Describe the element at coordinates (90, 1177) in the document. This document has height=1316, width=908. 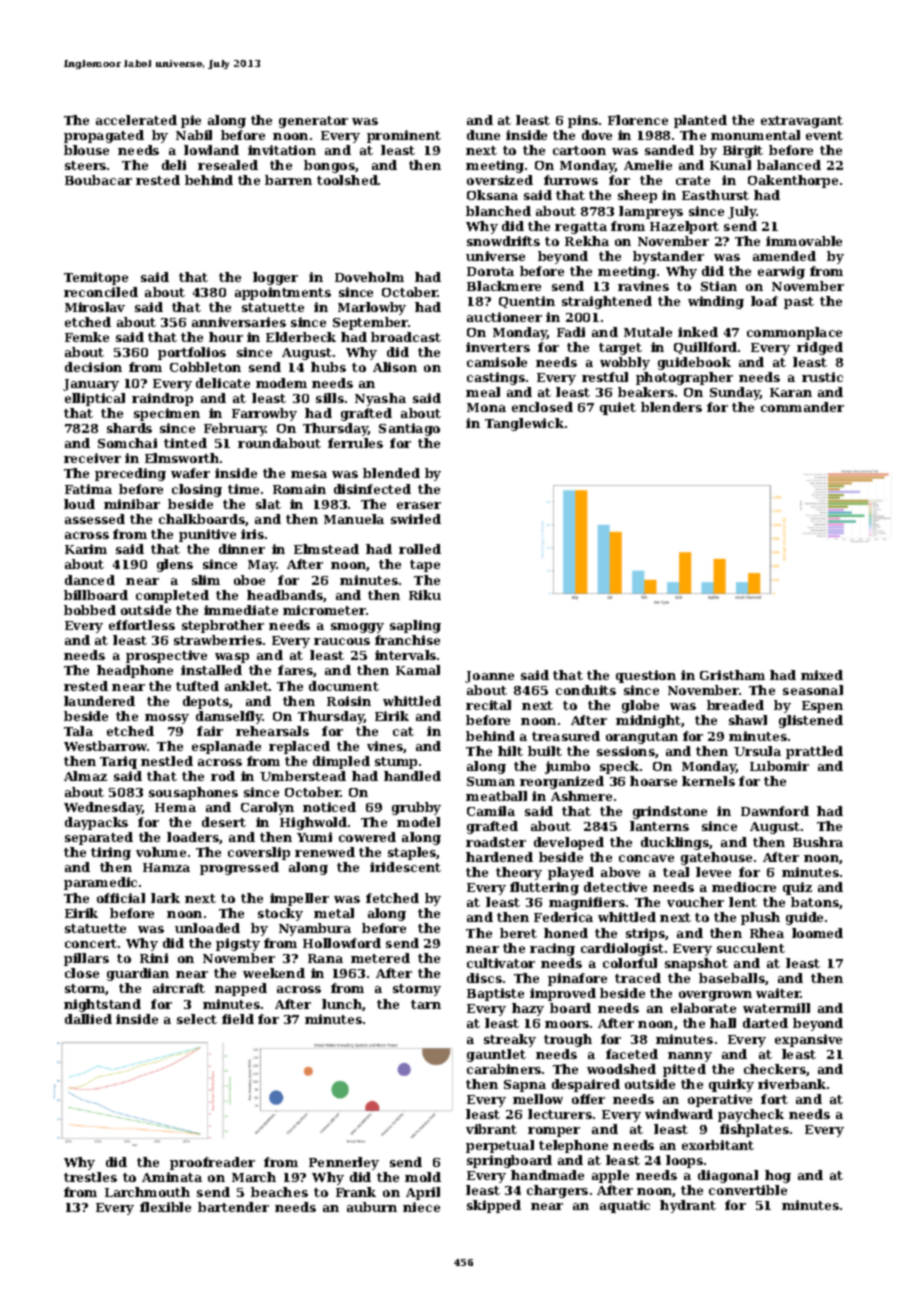
I see `trestles` at that location.
